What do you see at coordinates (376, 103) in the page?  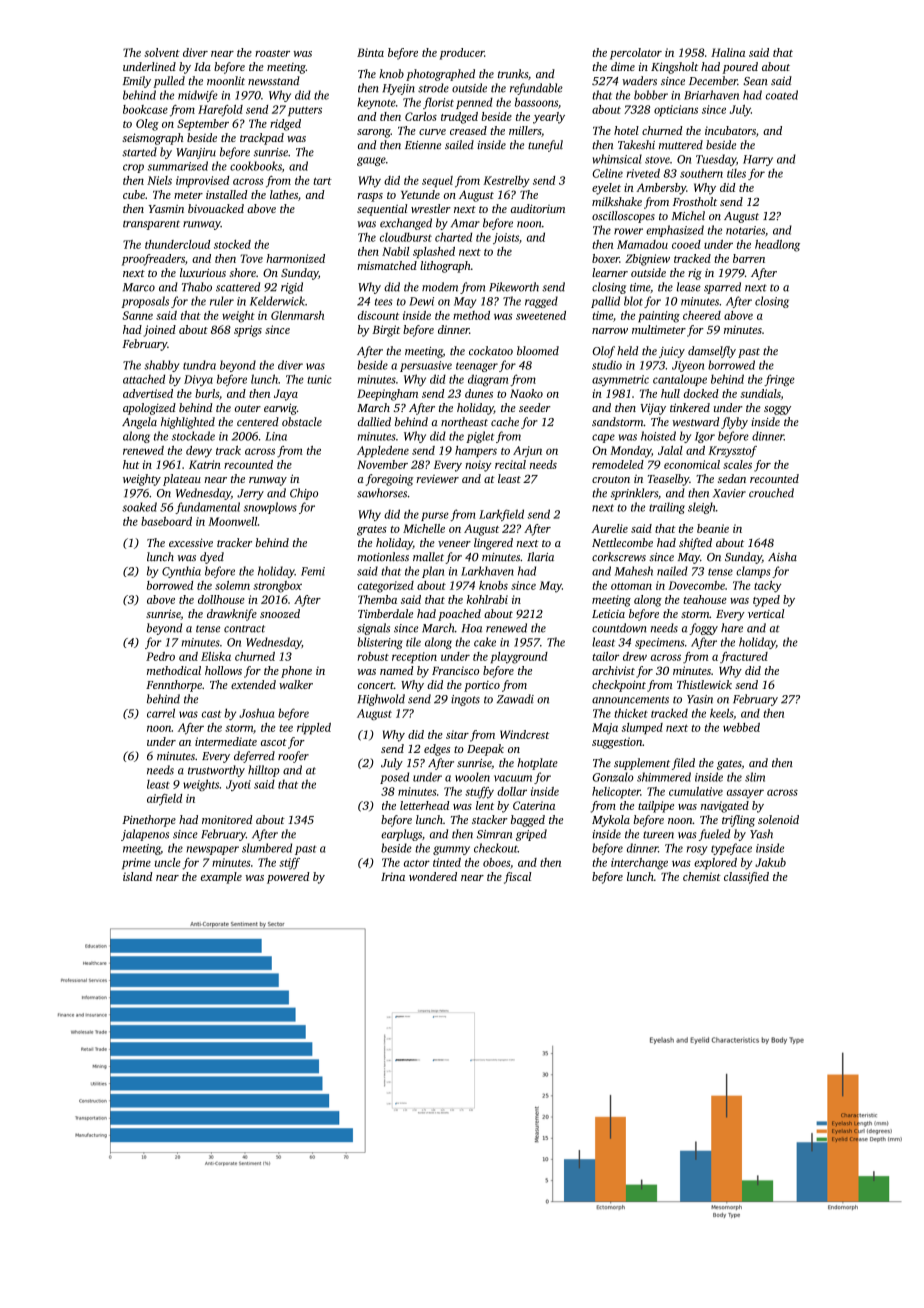 I see `keynote` at bounding box center [376, 103].
